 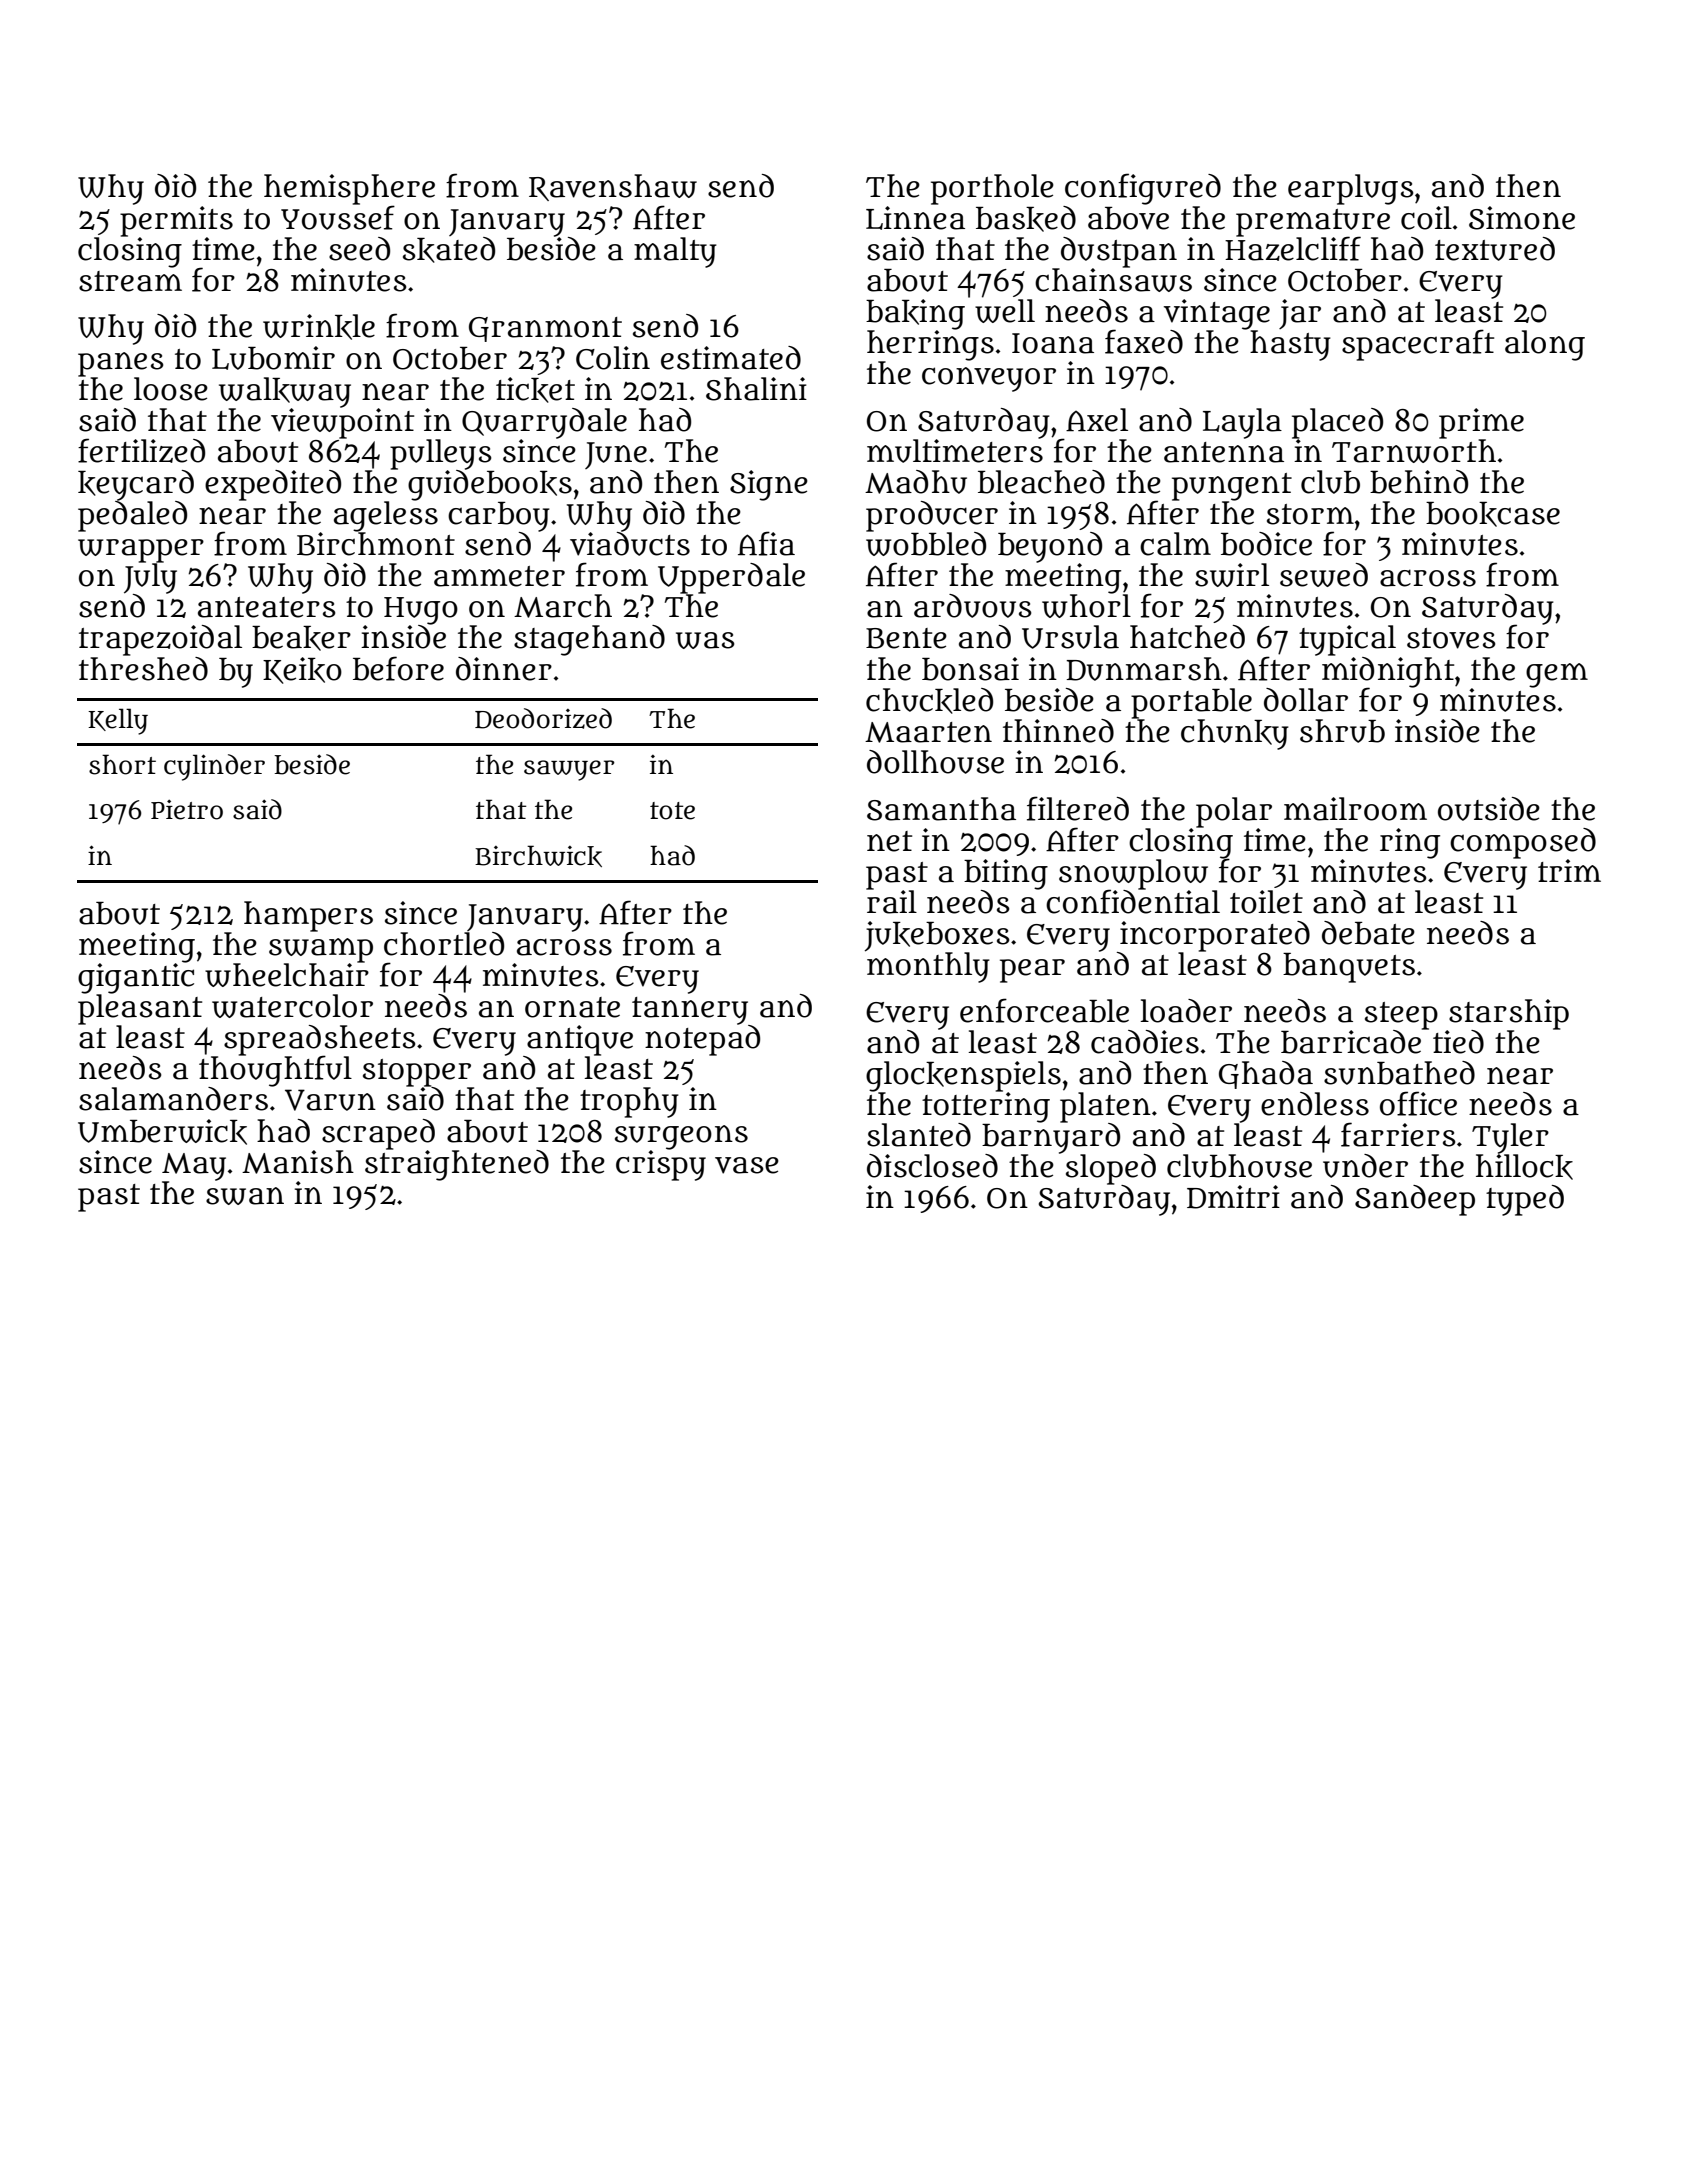 I want to click on antenna, so click(x=1224, y=452).
